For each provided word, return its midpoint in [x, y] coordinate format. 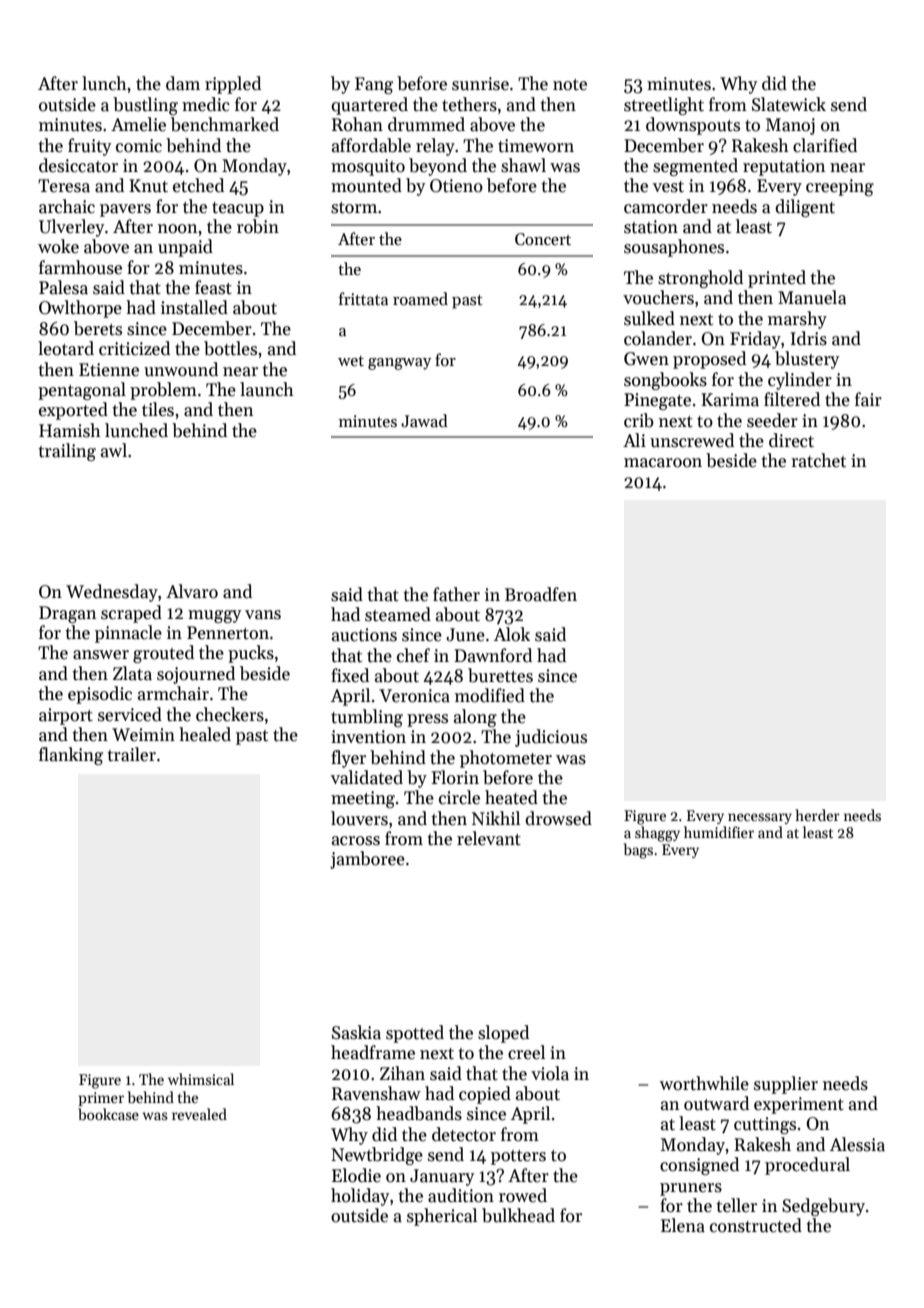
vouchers [658, 297]
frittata [363, 298]
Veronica [414, 696]
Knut [148, 186]
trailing [67, 452]
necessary [760, 818]
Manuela [812, 297]
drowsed [558, 818]
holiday [360, 1197]
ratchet [818, 460]
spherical [442, 1217]
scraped [131, 614]
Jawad [424, 420]
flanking [71, 756]
